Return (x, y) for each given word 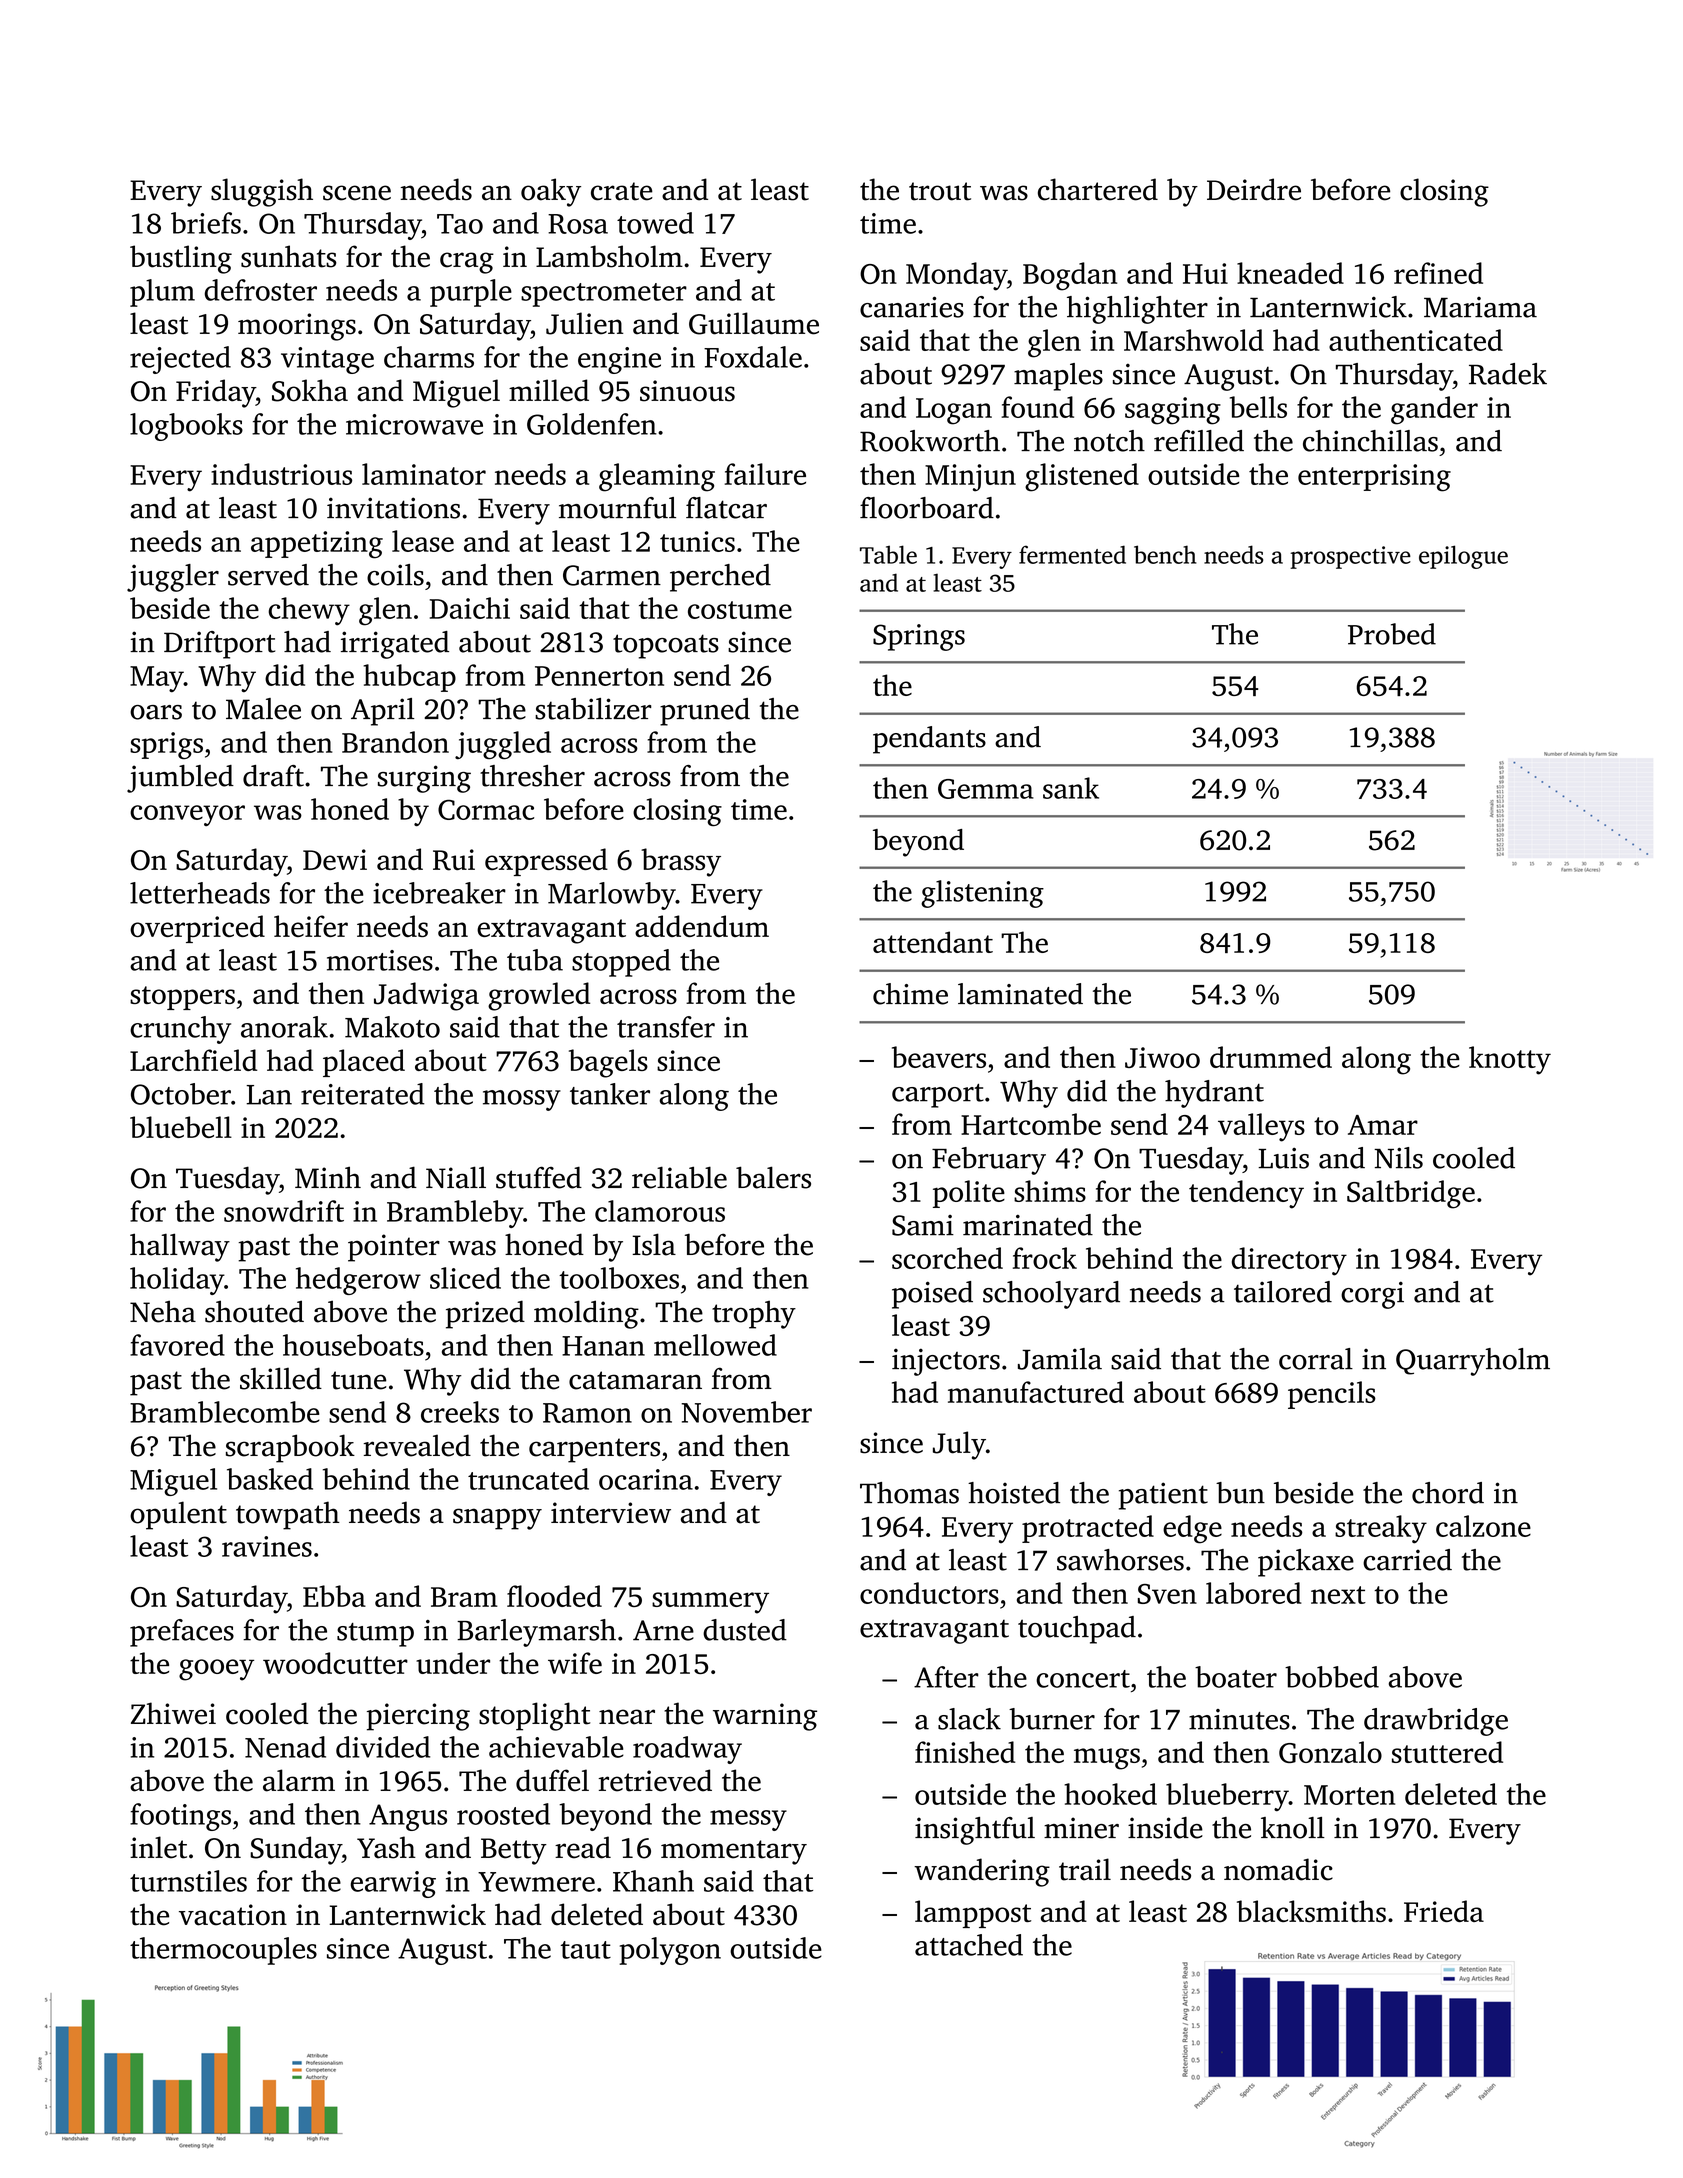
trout (940, 191)
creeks (460, 1412)
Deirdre (1254, 189)
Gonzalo (1330, 1752)
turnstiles (188, 1881)
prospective (1350, 557)
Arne (663, 1630)
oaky (551, 192)
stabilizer (593, 709)
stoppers (182, 998)
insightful (975, 1831)
